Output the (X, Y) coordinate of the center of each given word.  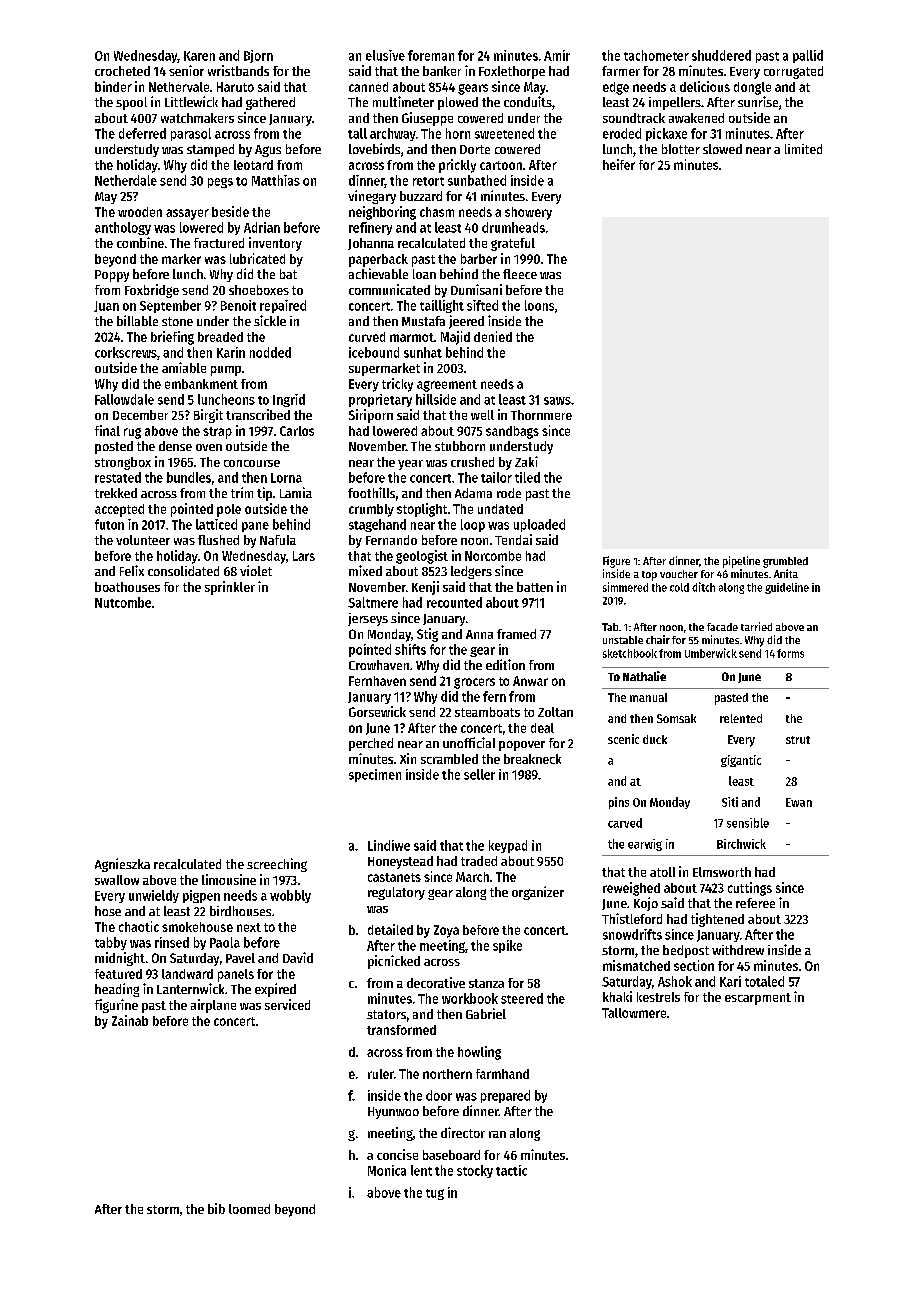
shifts (410, 649)
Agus (268, 151)
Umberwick (711, 653)
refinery (370, 228)
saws (557, 401)
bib (216, 1208)
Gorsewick (377, 711)
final (107, 430)
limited (803, 149)
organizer (538, 893)
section (694, 965)
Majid (455, 338)
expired (275, 990)
